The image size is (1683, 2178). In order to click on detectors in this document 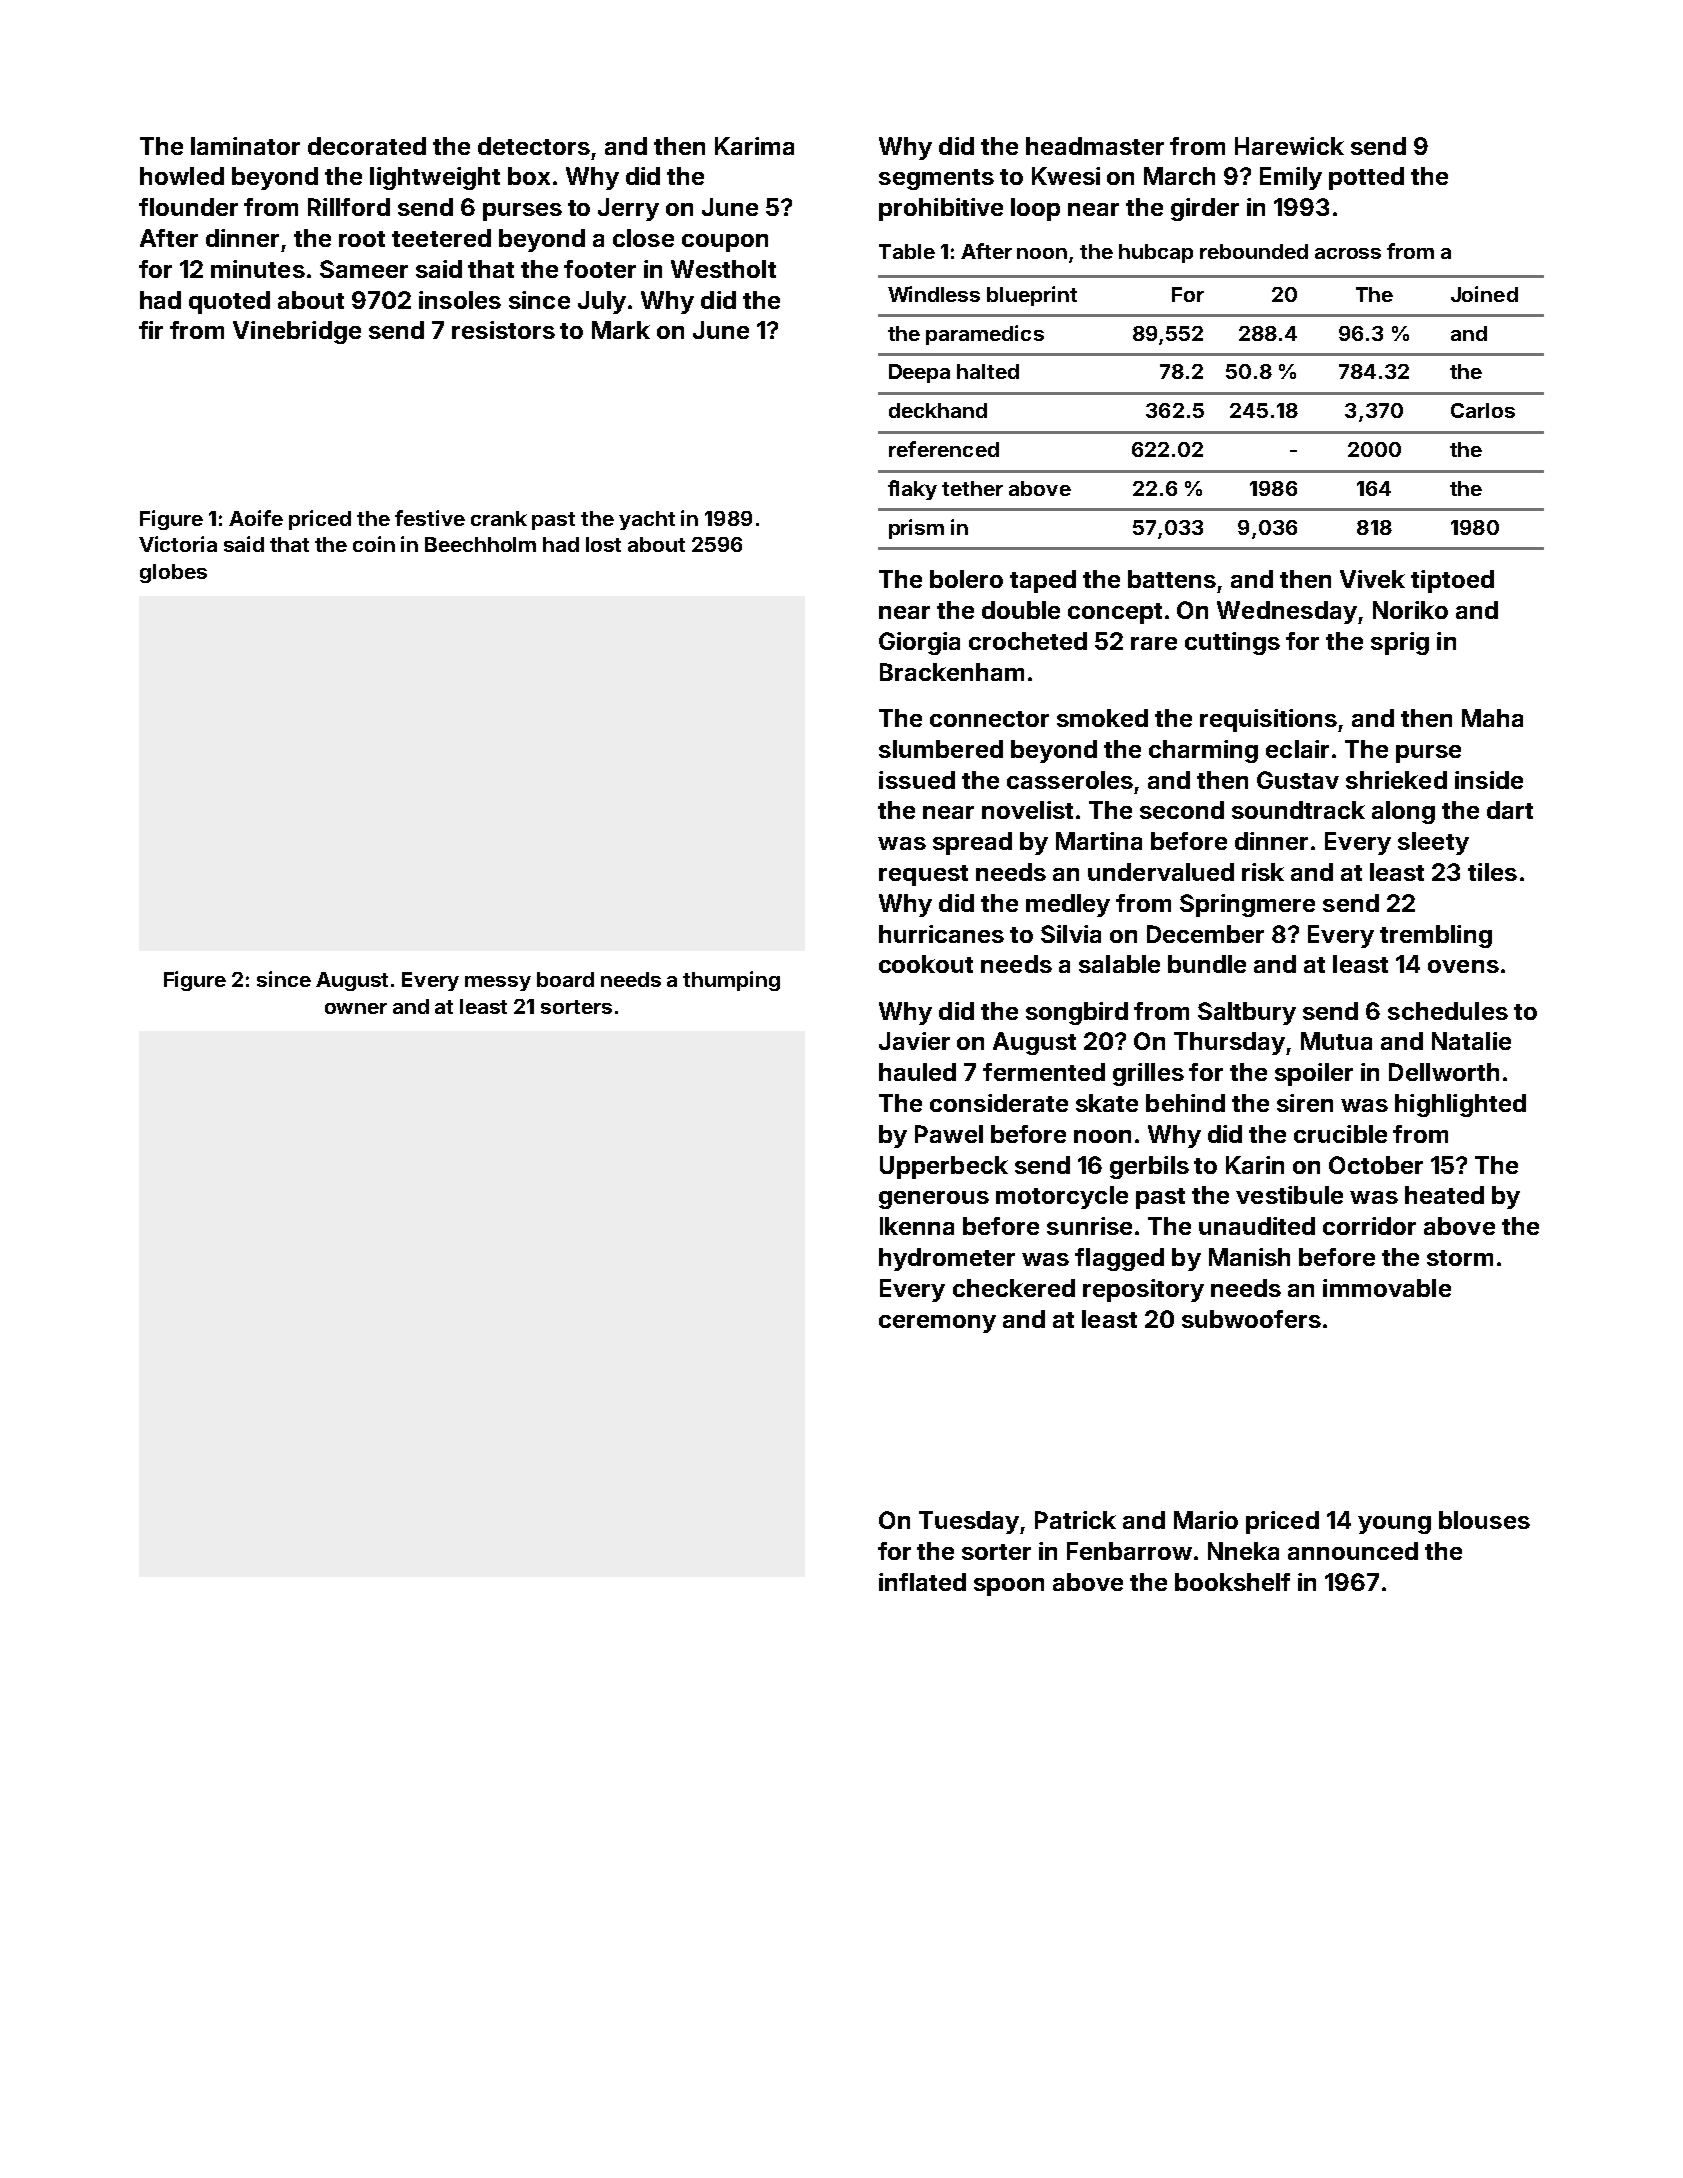, I will do `click(534, 146)`.
